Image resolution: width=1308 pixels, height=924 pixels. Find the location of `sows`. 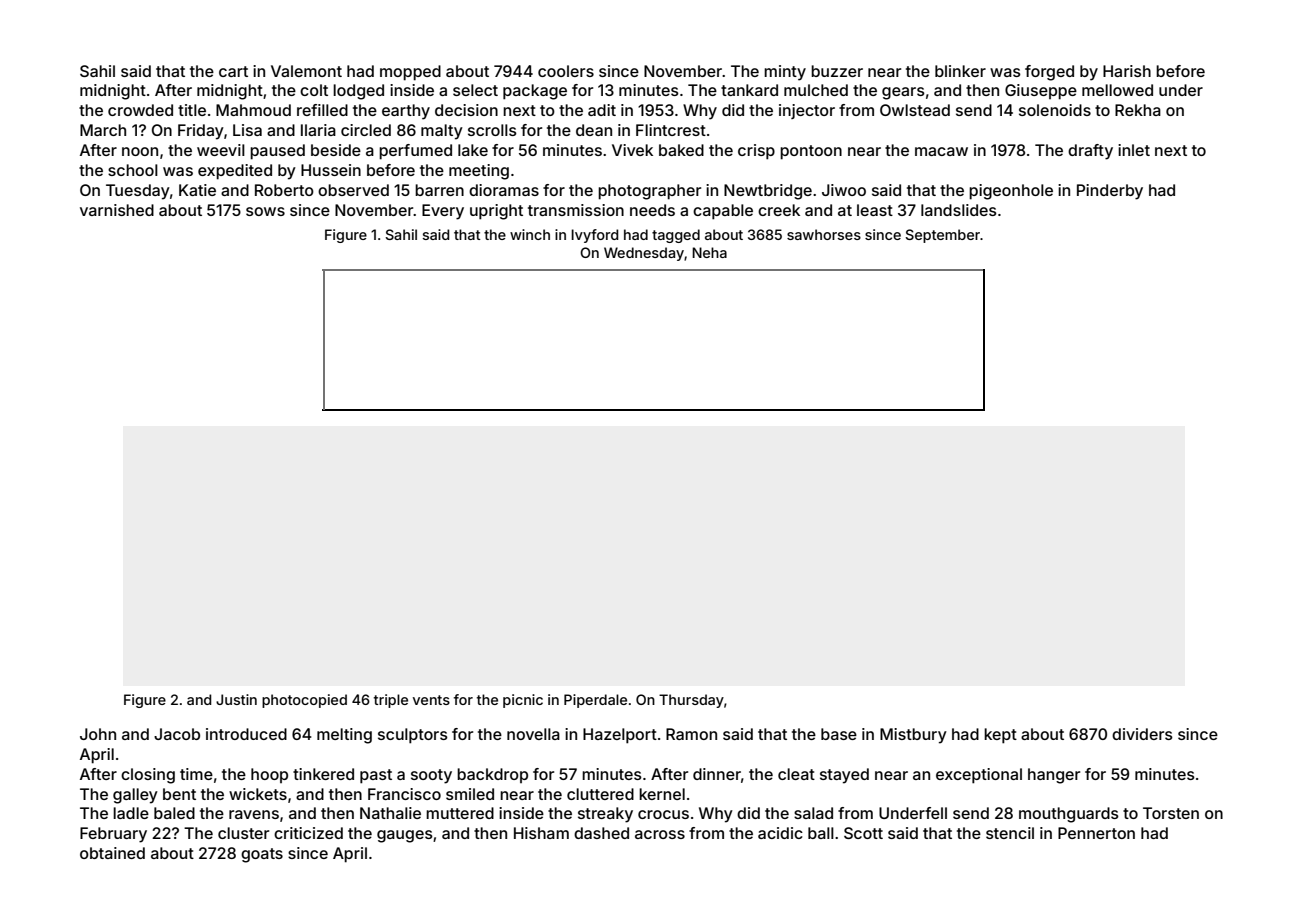

sows is located at coordinates (265, 211).
